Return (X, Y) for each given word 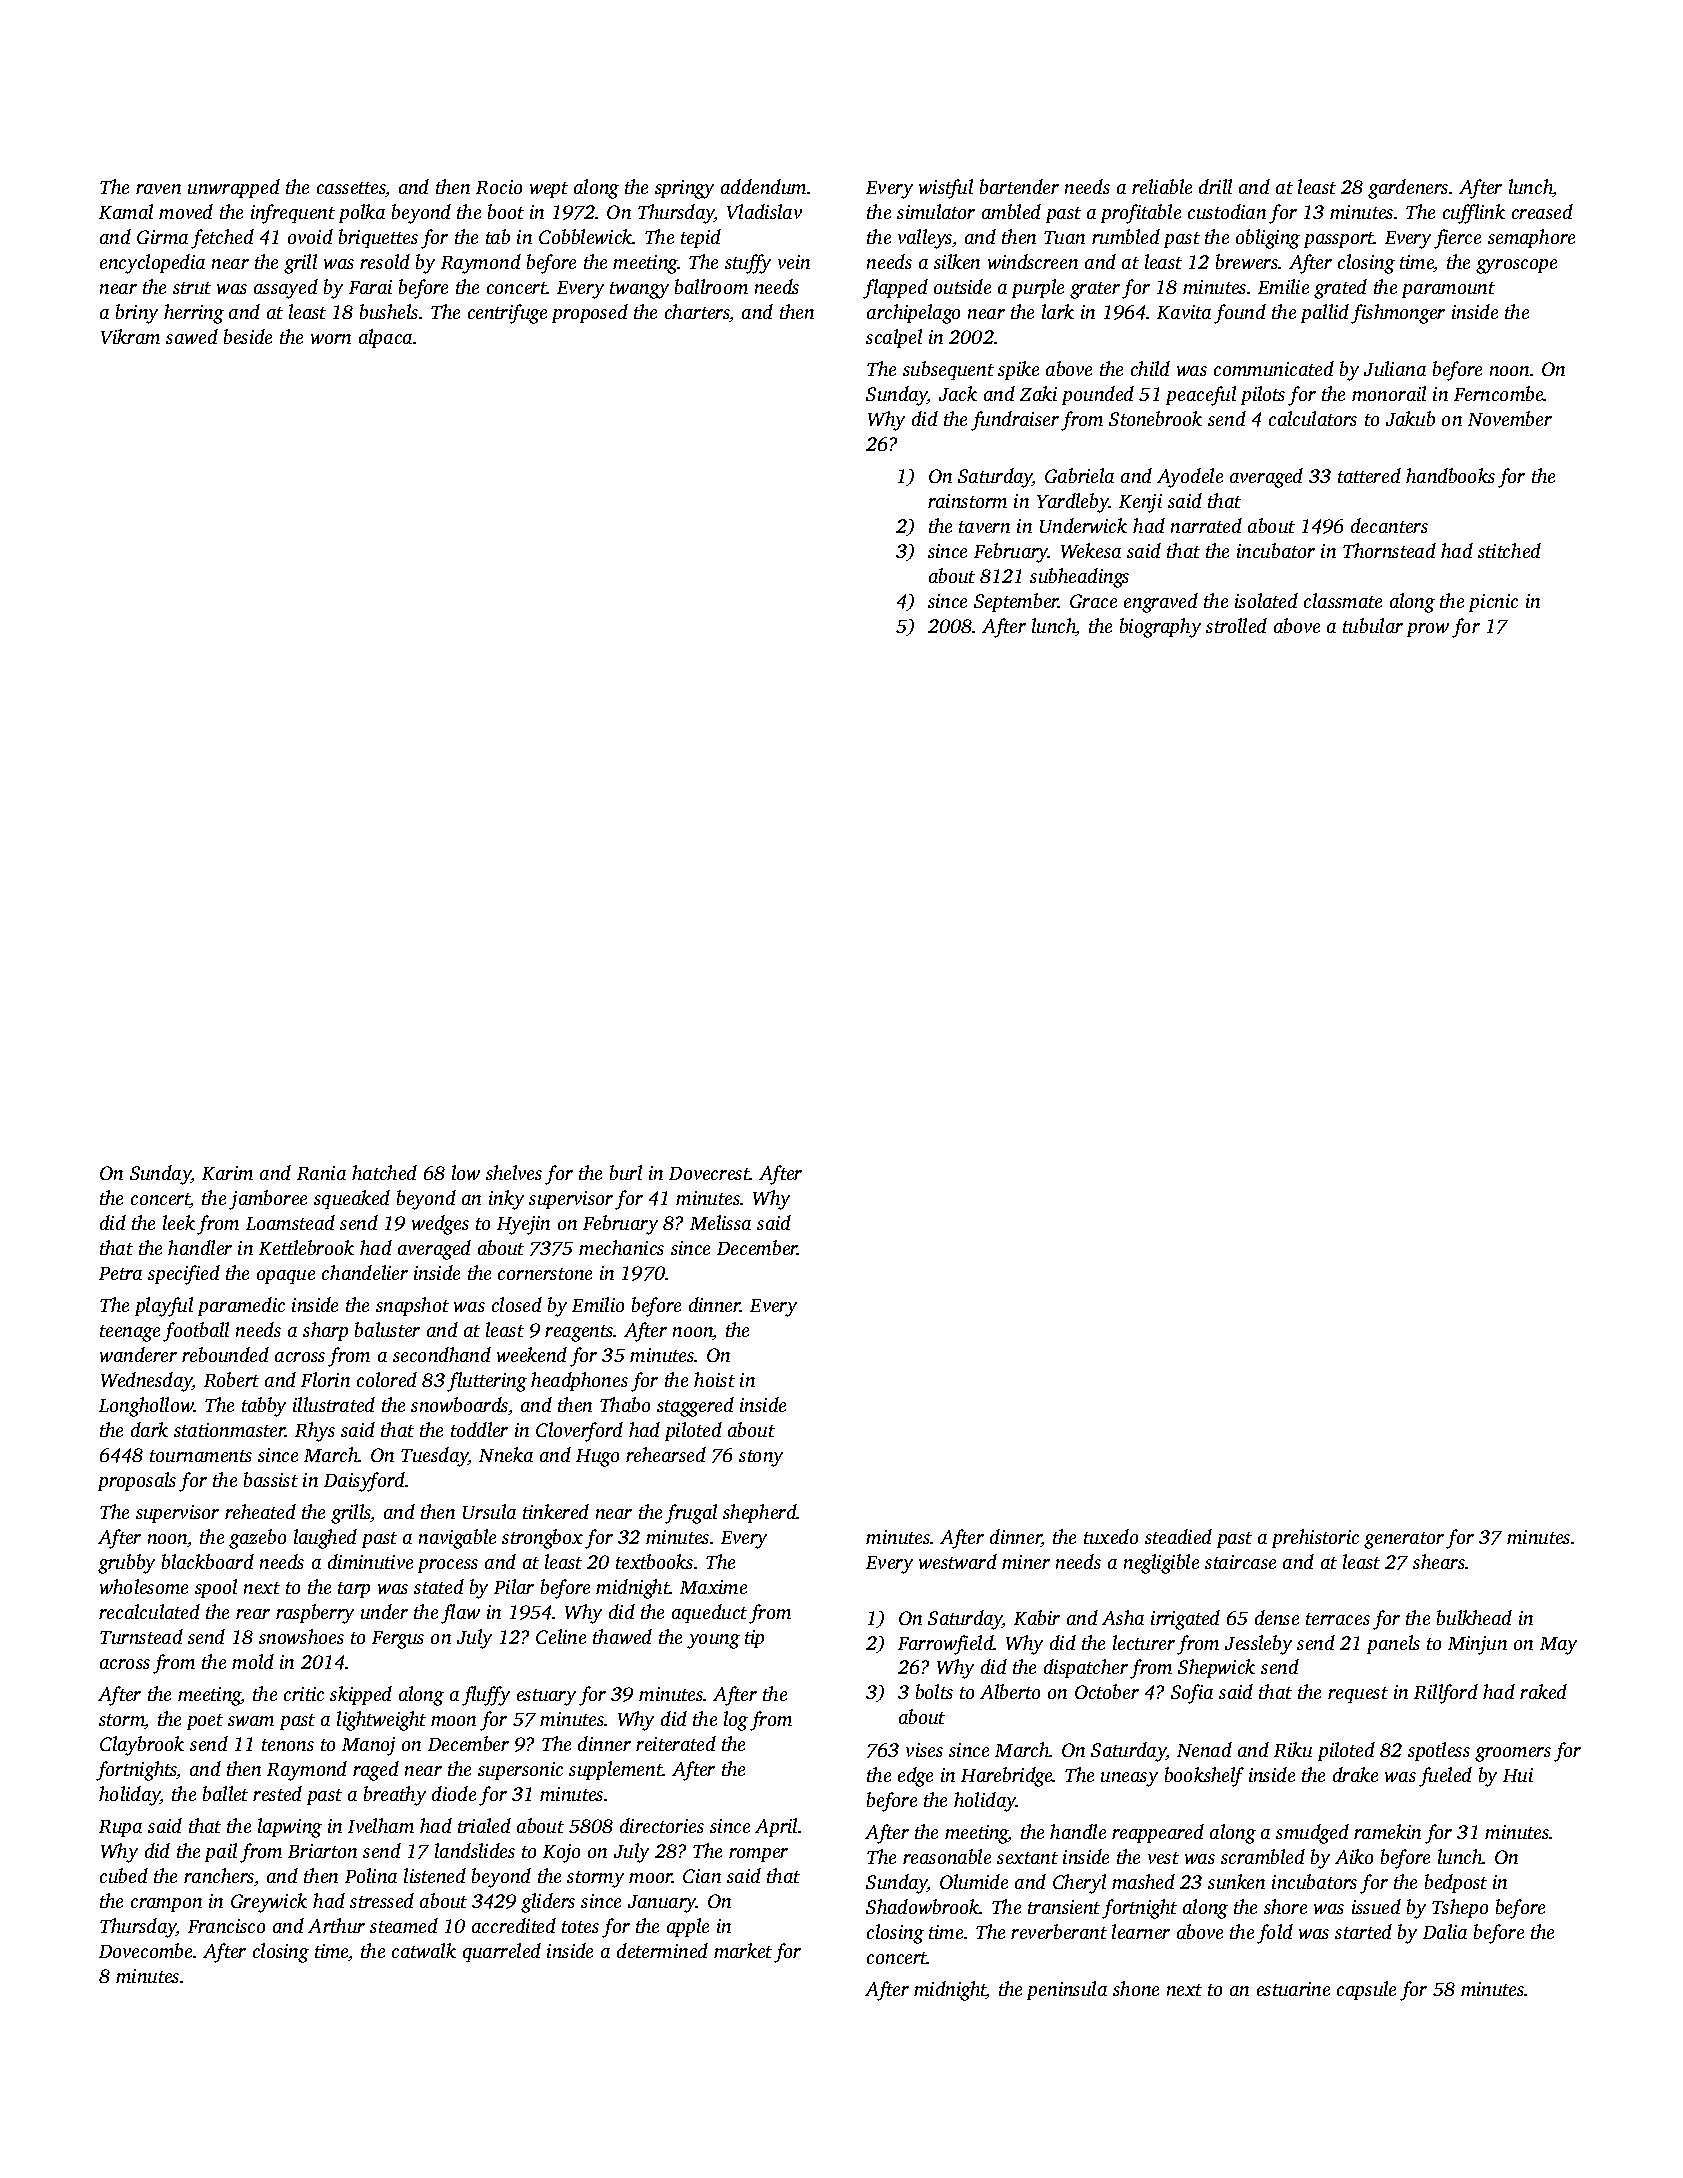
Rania (321, 1173)
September (1016, 602)
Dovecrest (709, 1173)
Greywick (269, 1903)
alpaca (385, 338)
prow (1428, 630)
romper (758, 1855)
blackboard (208, 1561)
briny (137, 314)
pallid (1325, 313)
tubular (1373, 625)
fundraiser (1015, 421)
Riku (1293, 1749)
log (736, 1721)
